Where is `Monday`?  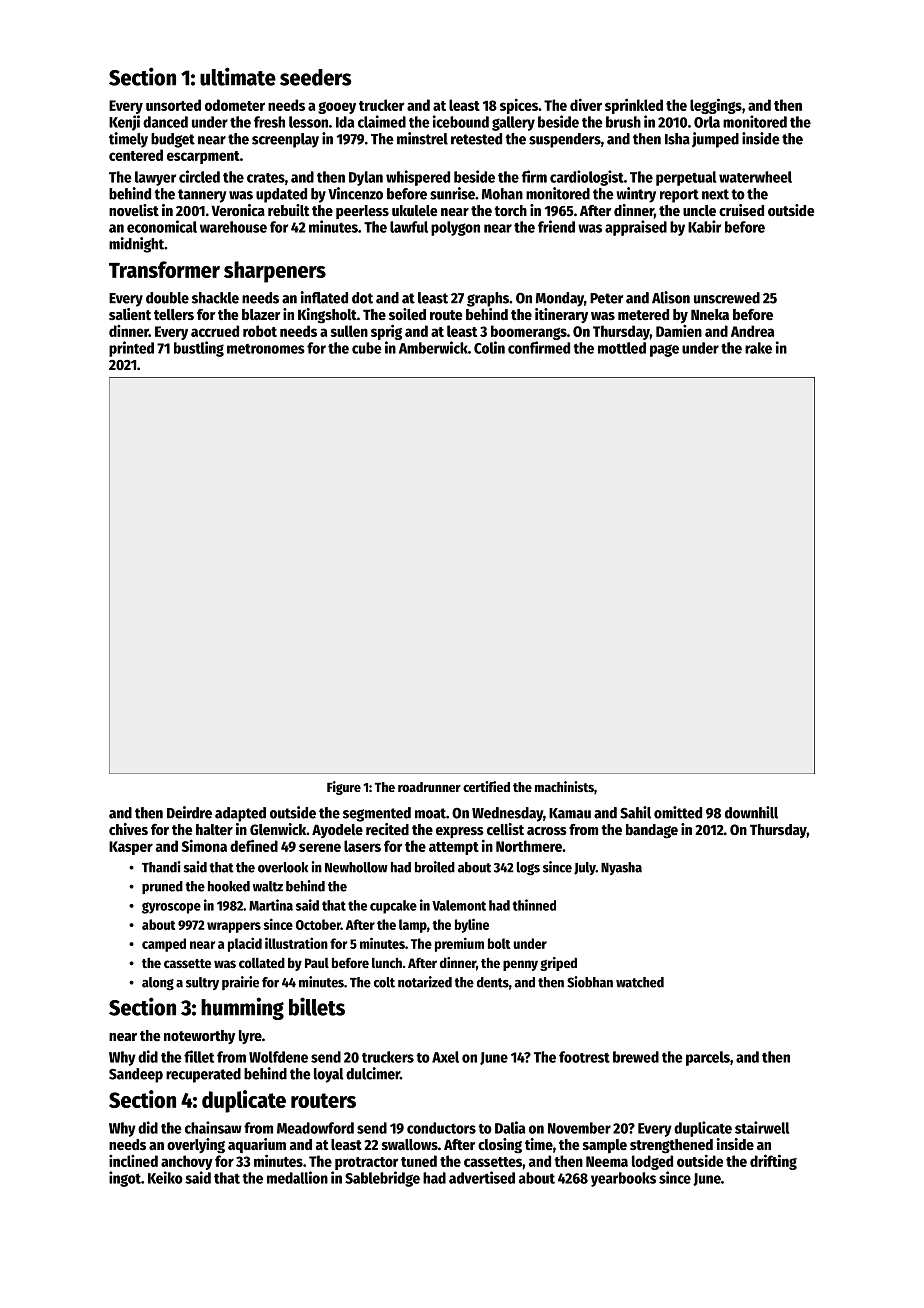 Monday is located at coordinates (560, 299).
